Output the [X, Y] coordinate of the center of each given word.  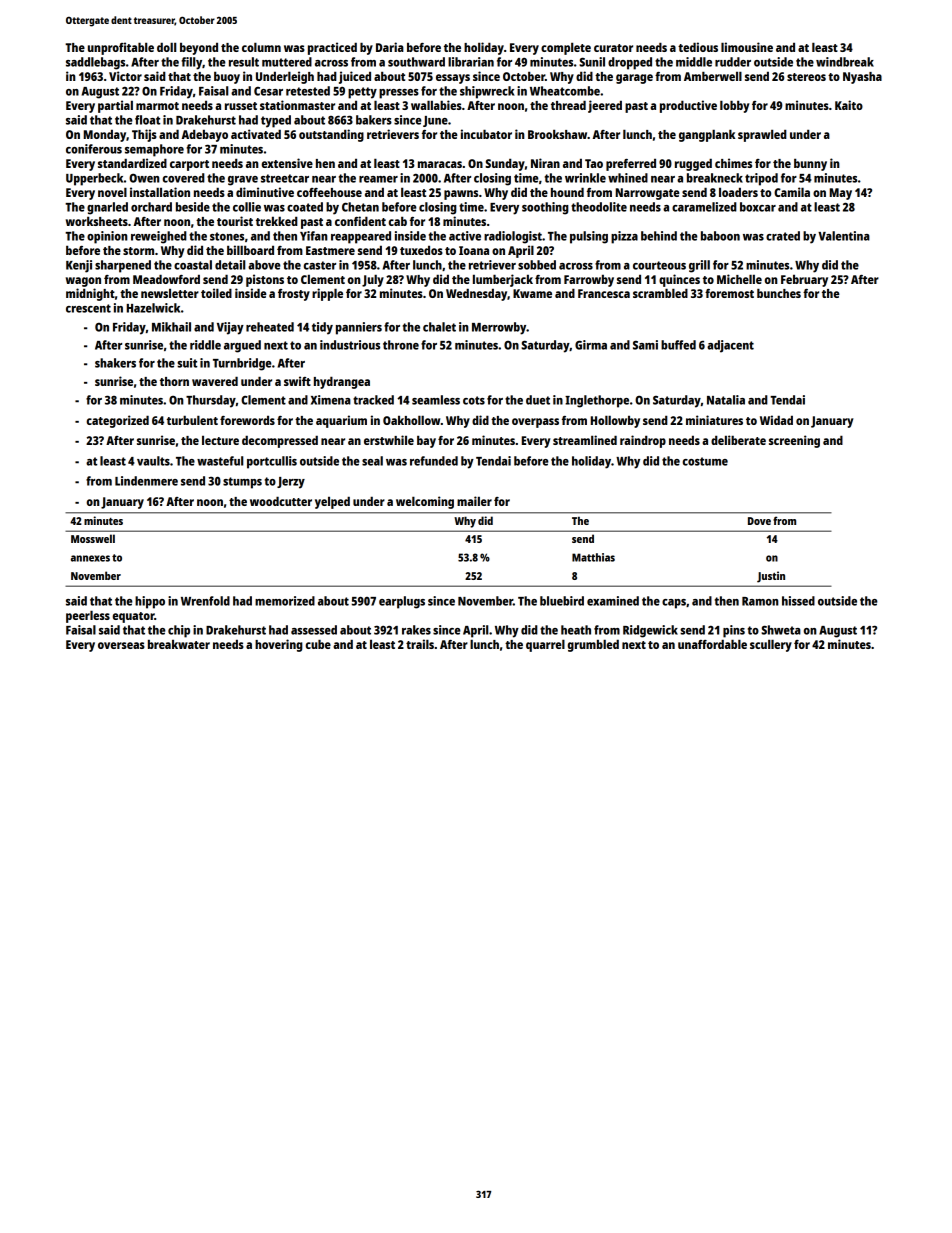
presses [399, 94]
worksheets [97, 221]
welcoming [425, 502]
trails [420, 644]
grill [699, 266]
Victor [125, 76]
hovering [279, 645]
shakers [115, 363]
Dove [759, 521]
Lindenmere [146, 481]
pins [734, 631]
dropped [630, 63]
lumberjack [503, 280]
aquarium [341, 421]
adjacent [730, 346]
